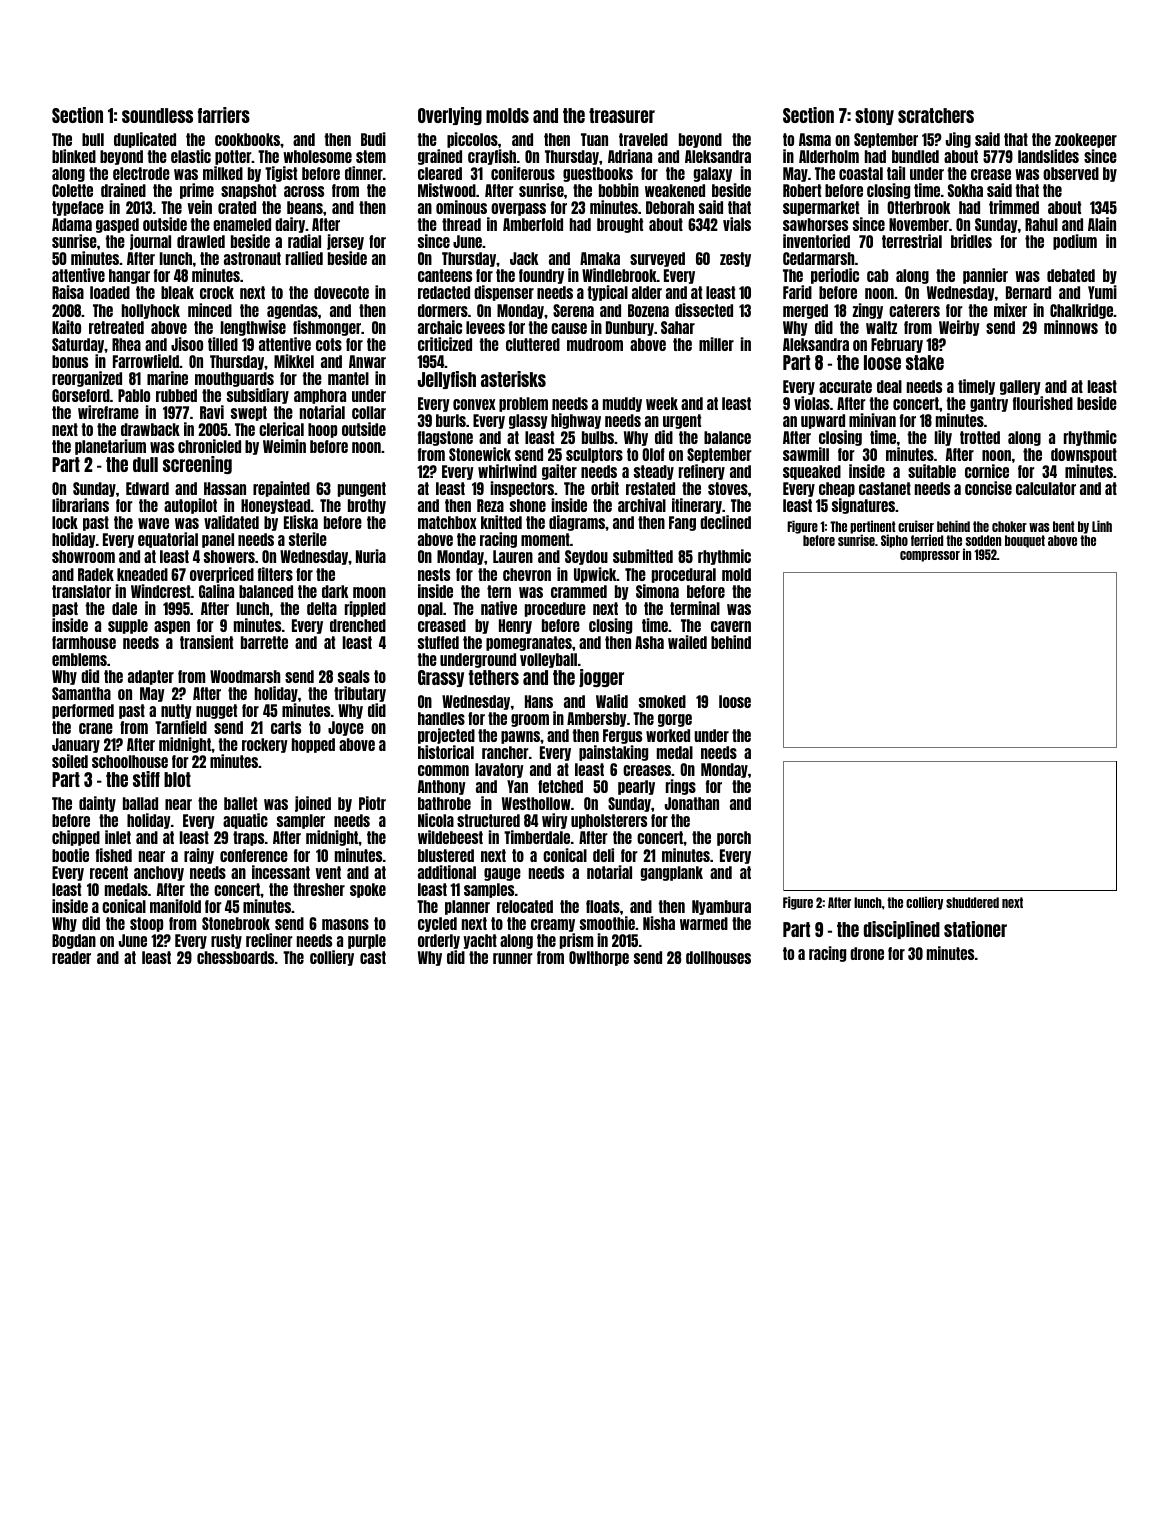  Describe the element at coordinates (224, 115) in the screenshot. I see `farriers` at that location.
